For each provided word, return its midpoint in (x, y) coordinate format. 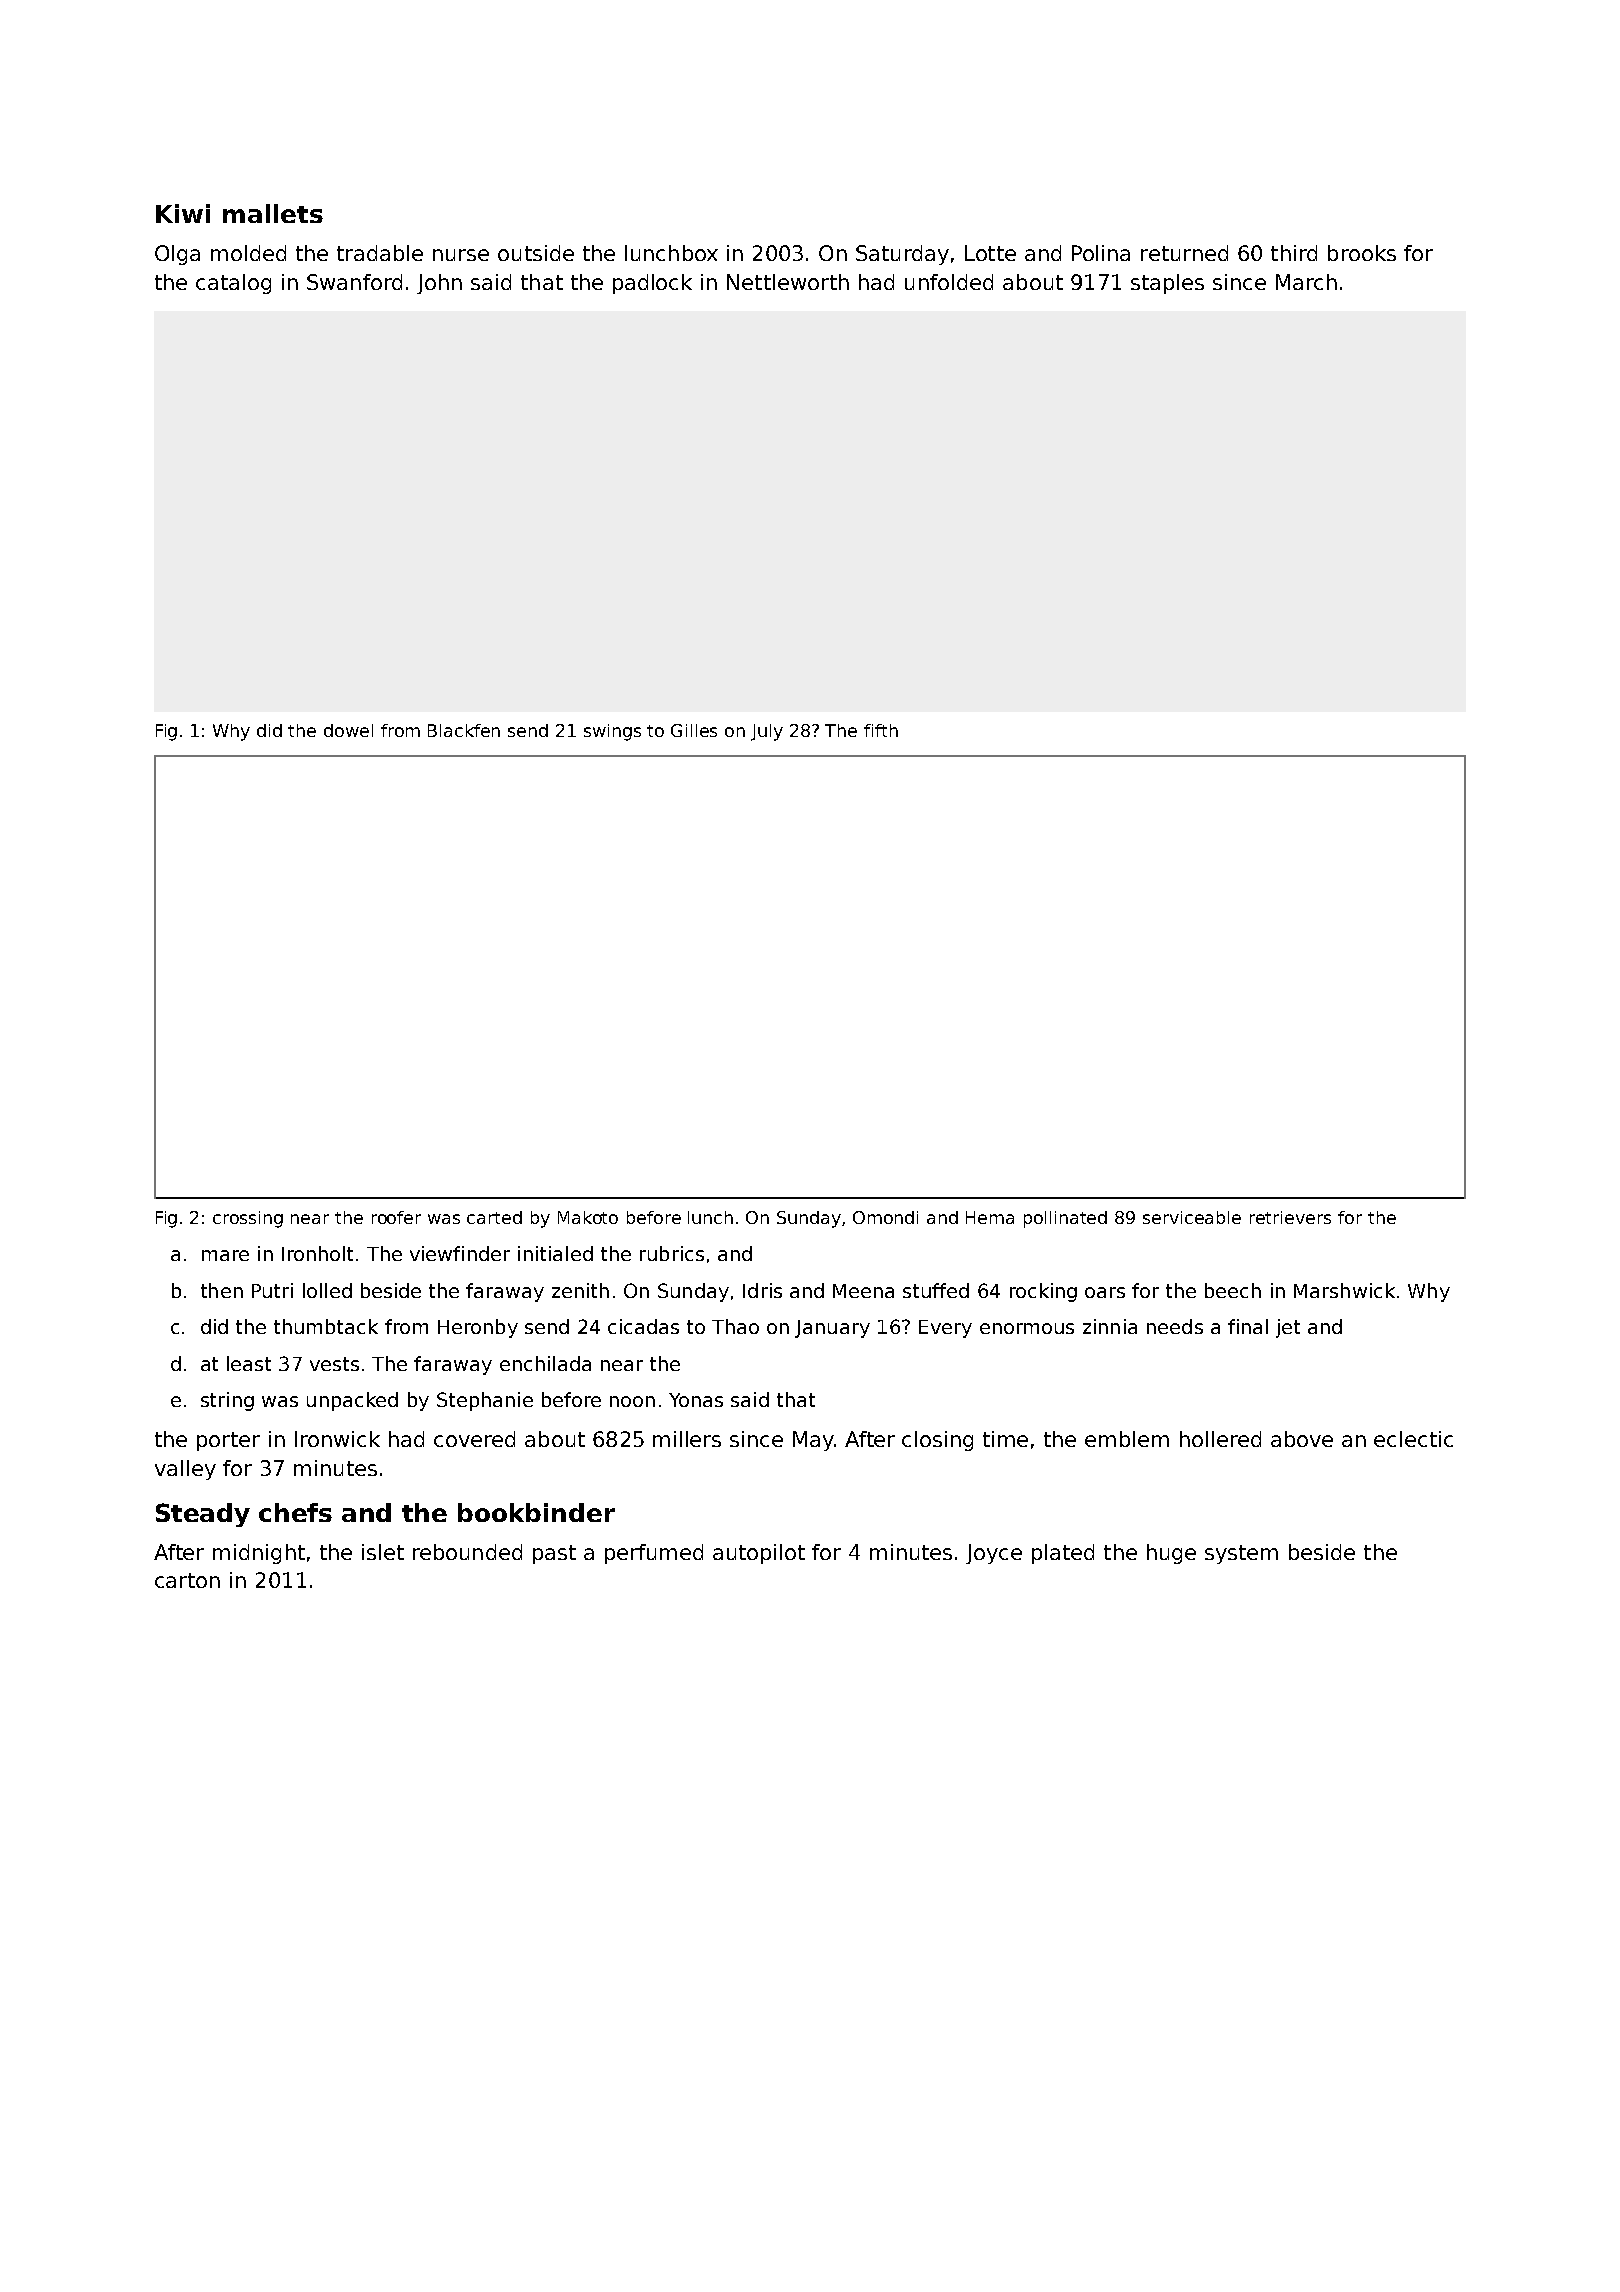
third (1294, 253)
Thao (735, 1326)
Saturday (902, 255)
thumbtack (326, 1326)
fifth (881, 730)
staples (1167, 284)
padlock (652, 284)
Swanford (354, 282)
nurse (461, 255)
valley (185, 1470)
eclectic (1413, 1439)
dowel (348, 730)
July (767, 732)
